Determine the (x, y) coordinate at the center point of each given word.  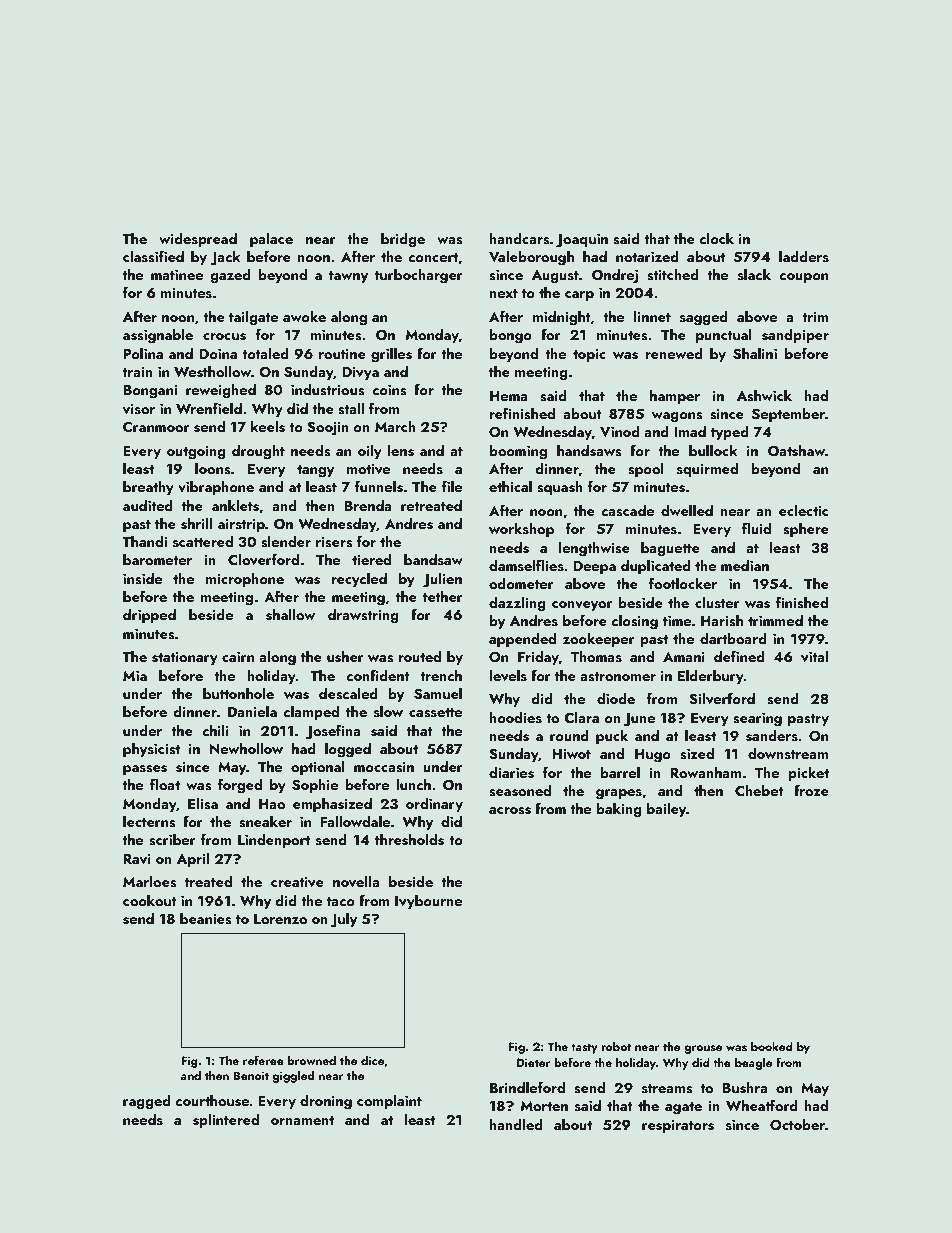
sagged (704, 318)
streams (667, 1089)
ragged (147, 1102)
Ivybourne (428, 901)
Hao (272, 804)
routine (342, 354)
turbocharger (419, 276)
